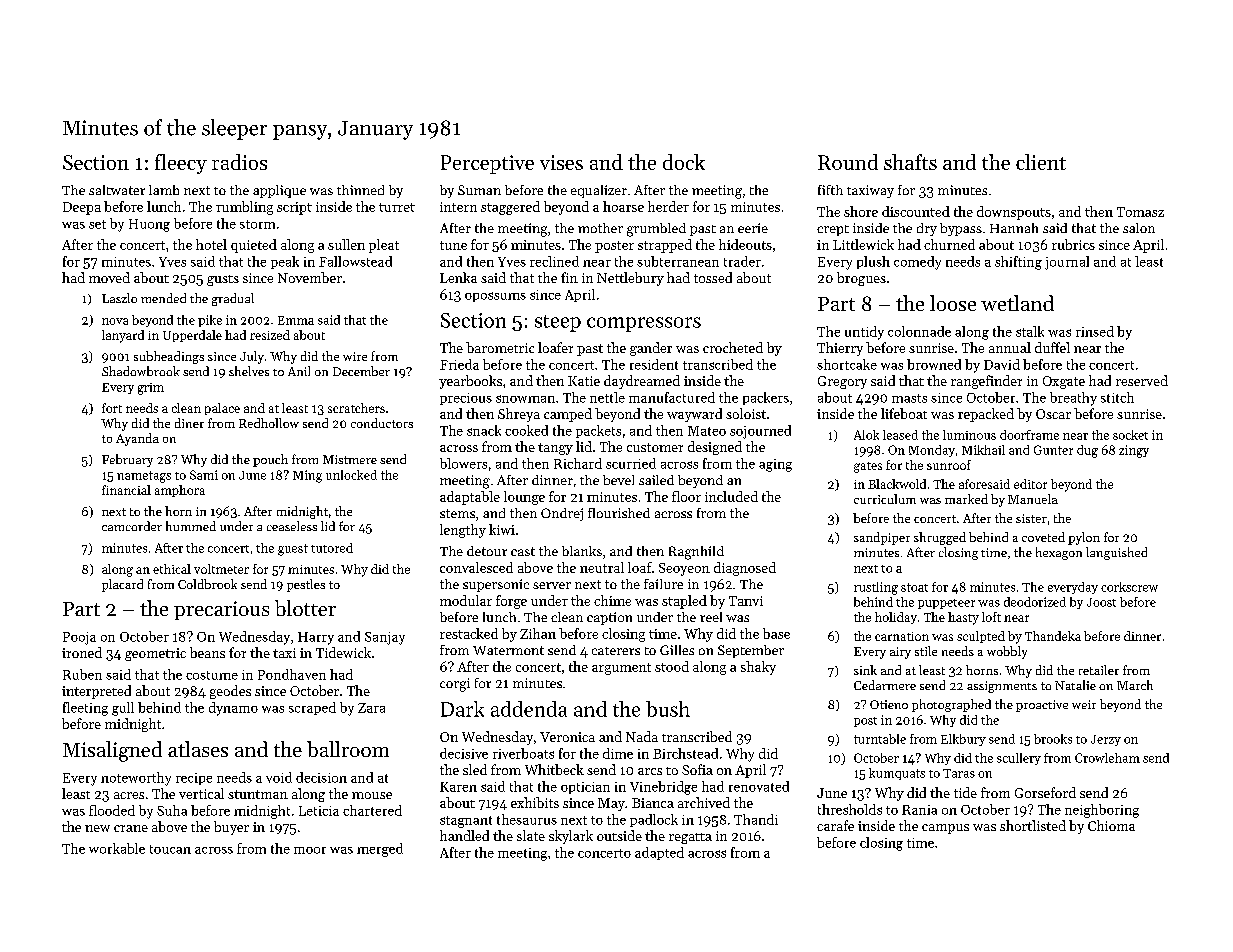 This image has width=1233, height=952. Describe the element at coordinates (1075, 685) in the image. I see `Natalie` at that location.
